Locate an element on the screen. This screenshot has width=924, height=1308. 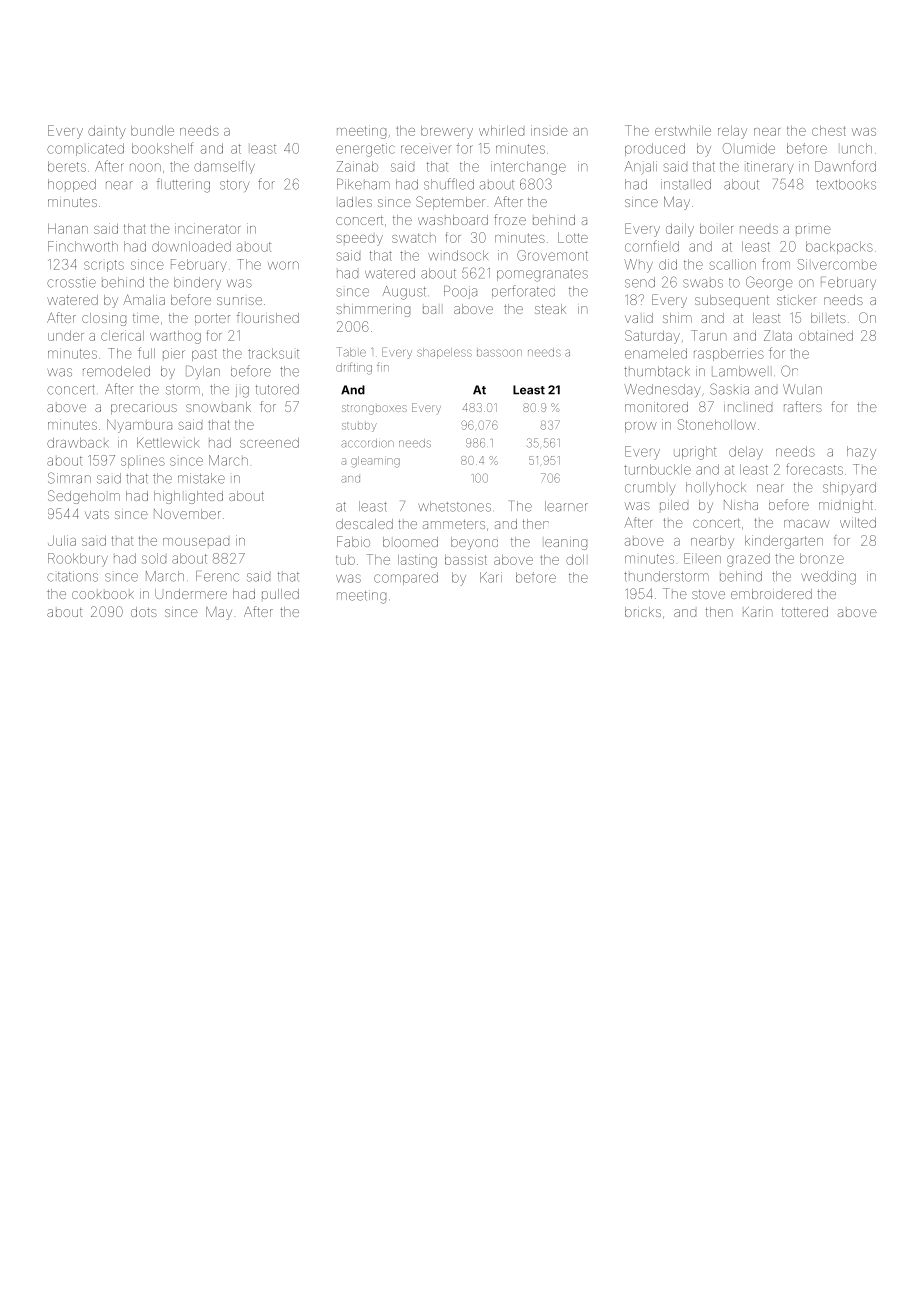
Tarun is located at coordinates (709, 335).
